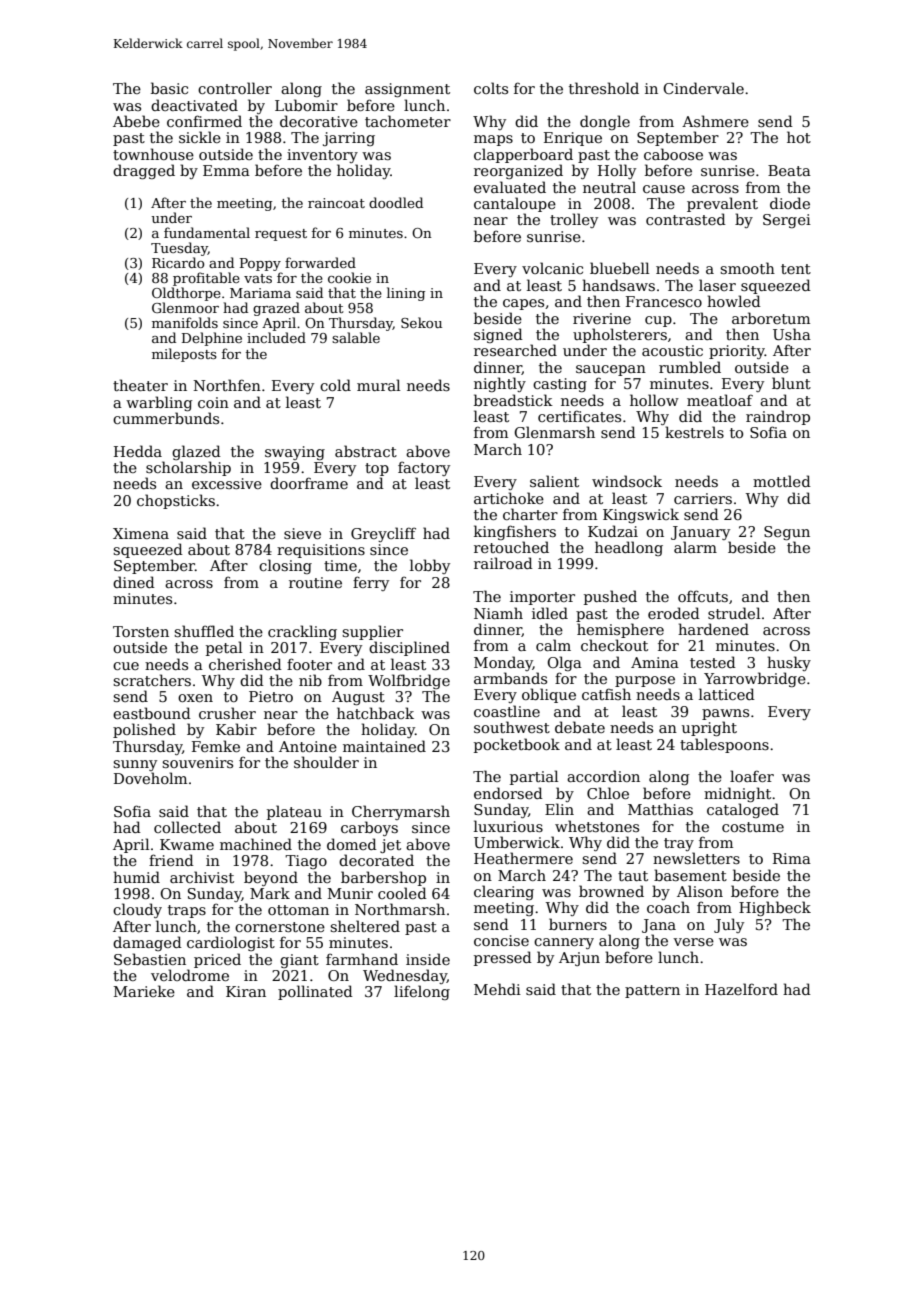 Image resolution: width=924 pixels, height=1308 pixels. I want to click on cornerstone, so click(280, 927).
